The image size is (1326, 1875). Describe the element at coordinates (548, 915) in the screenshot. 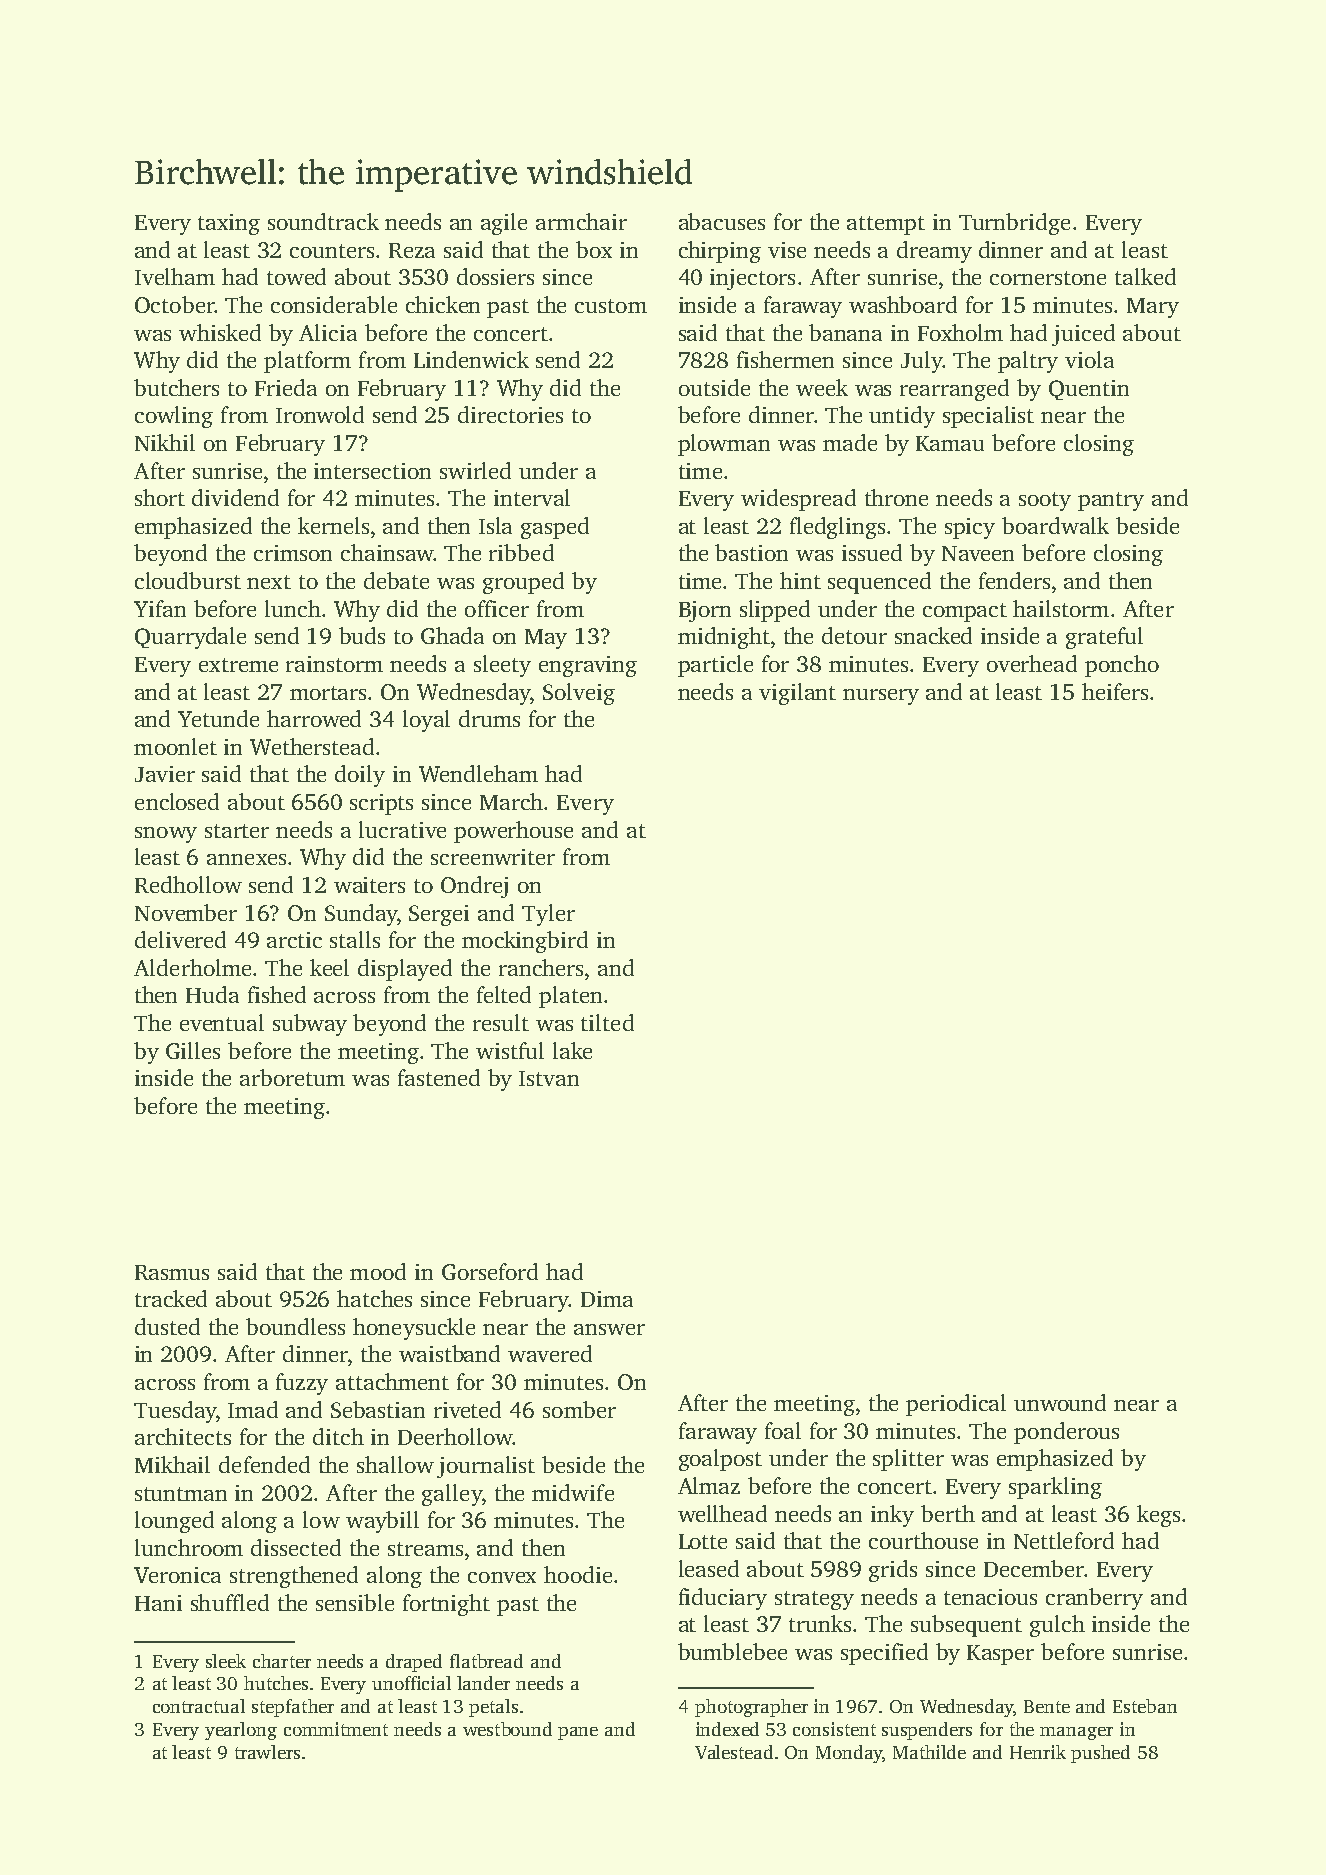

I see `Tyler` at that location.
